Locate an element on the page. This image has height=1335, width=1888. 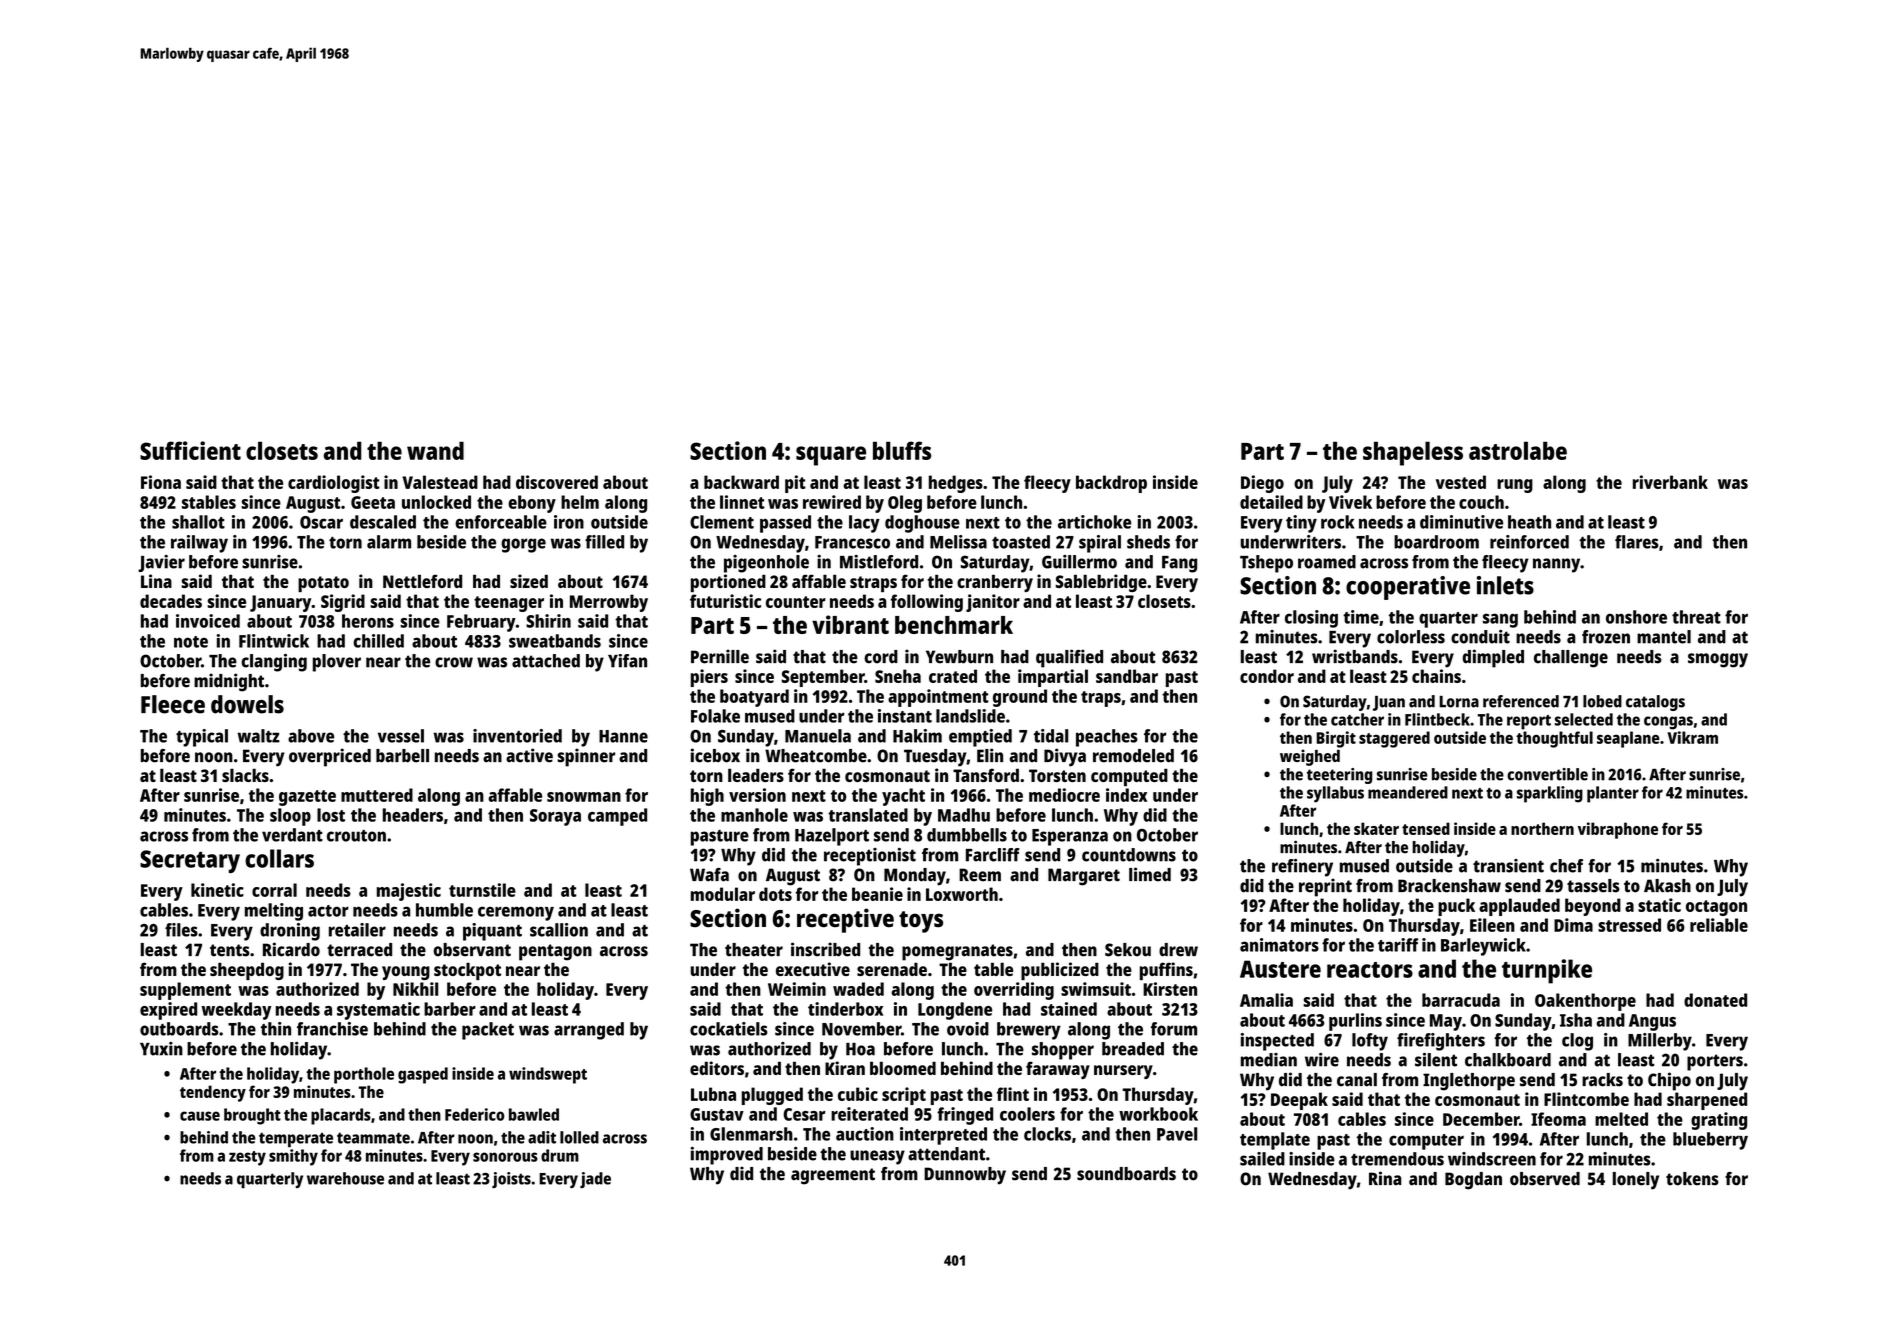
warehouse is located at coordinates (345, 1178).
